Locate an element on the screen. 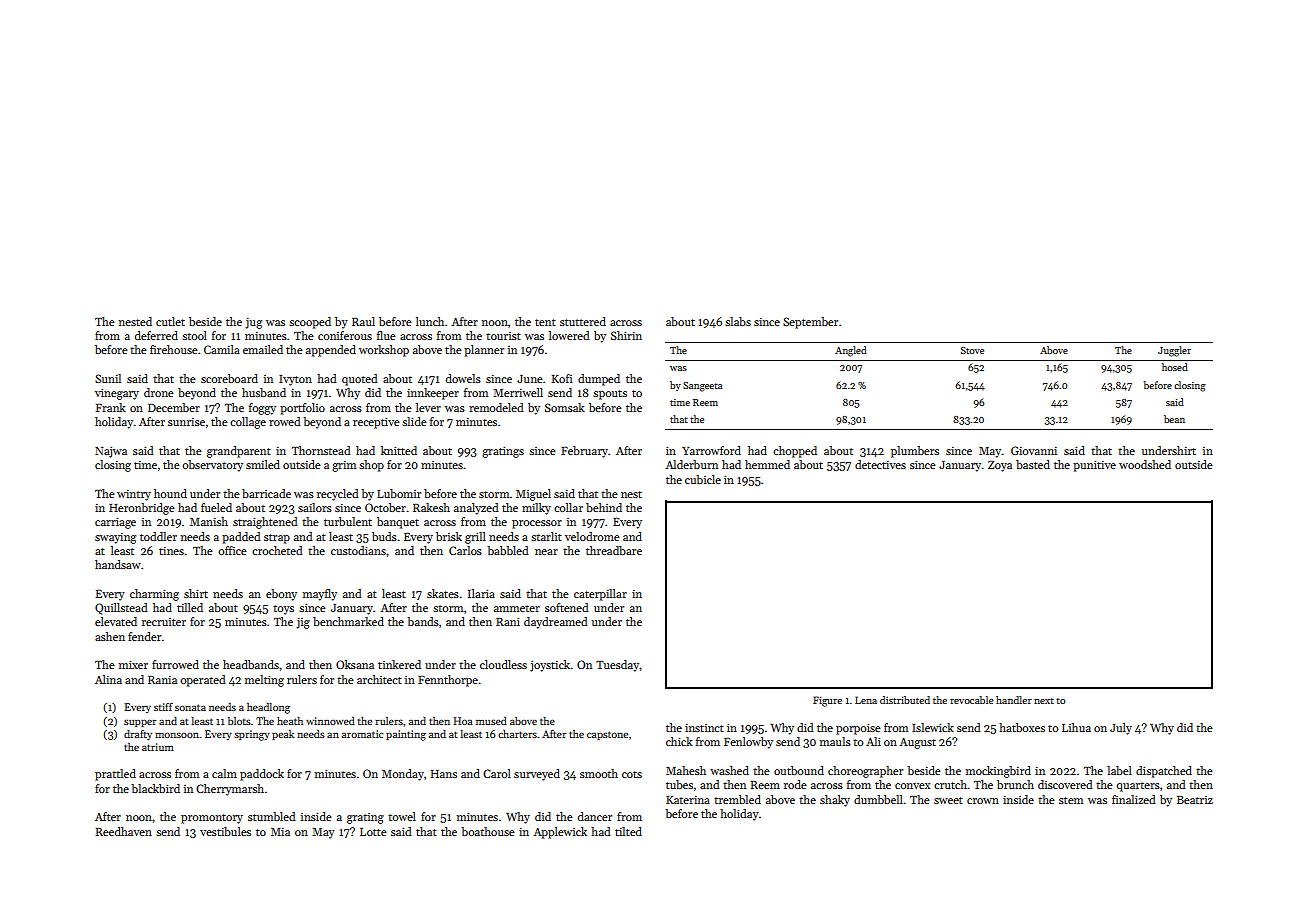  tilted is located at coordinates (628, 831).
